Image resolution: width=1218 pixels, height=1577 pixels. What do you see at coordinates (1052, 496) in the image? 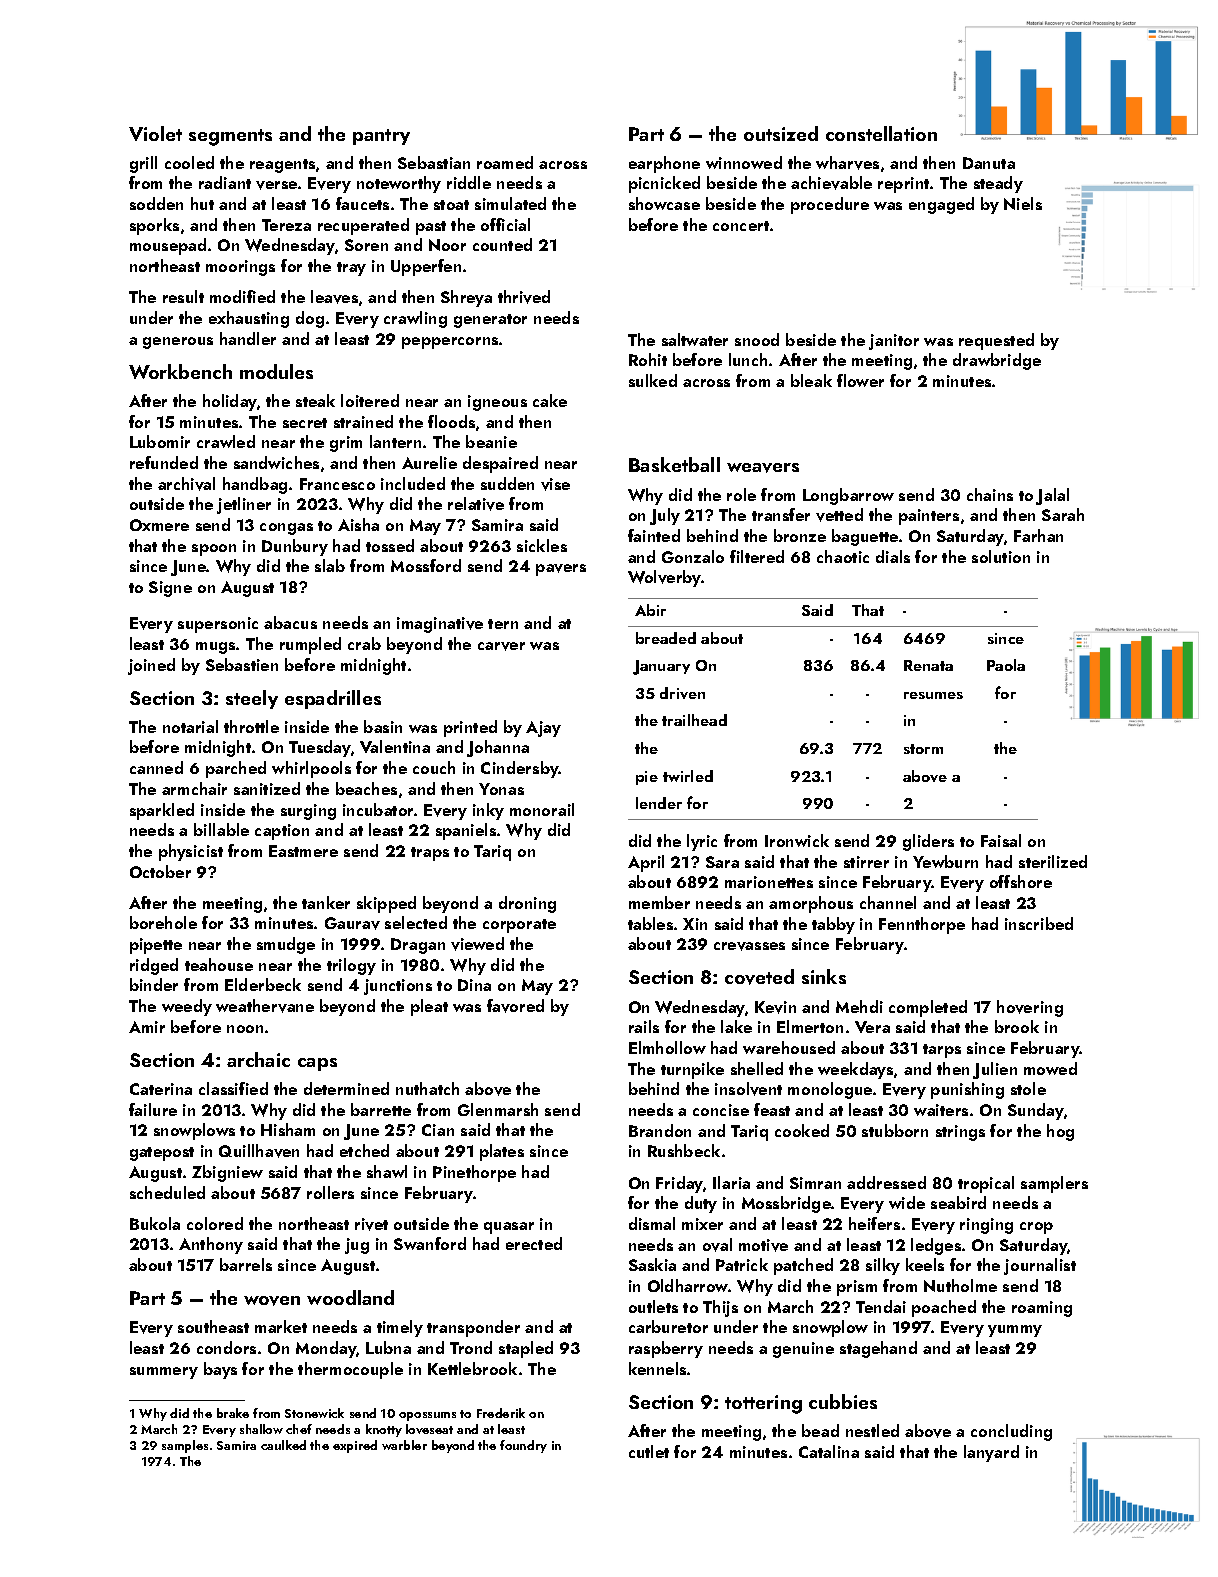
I see `Jalal` at bounding box center [1052, 496].
